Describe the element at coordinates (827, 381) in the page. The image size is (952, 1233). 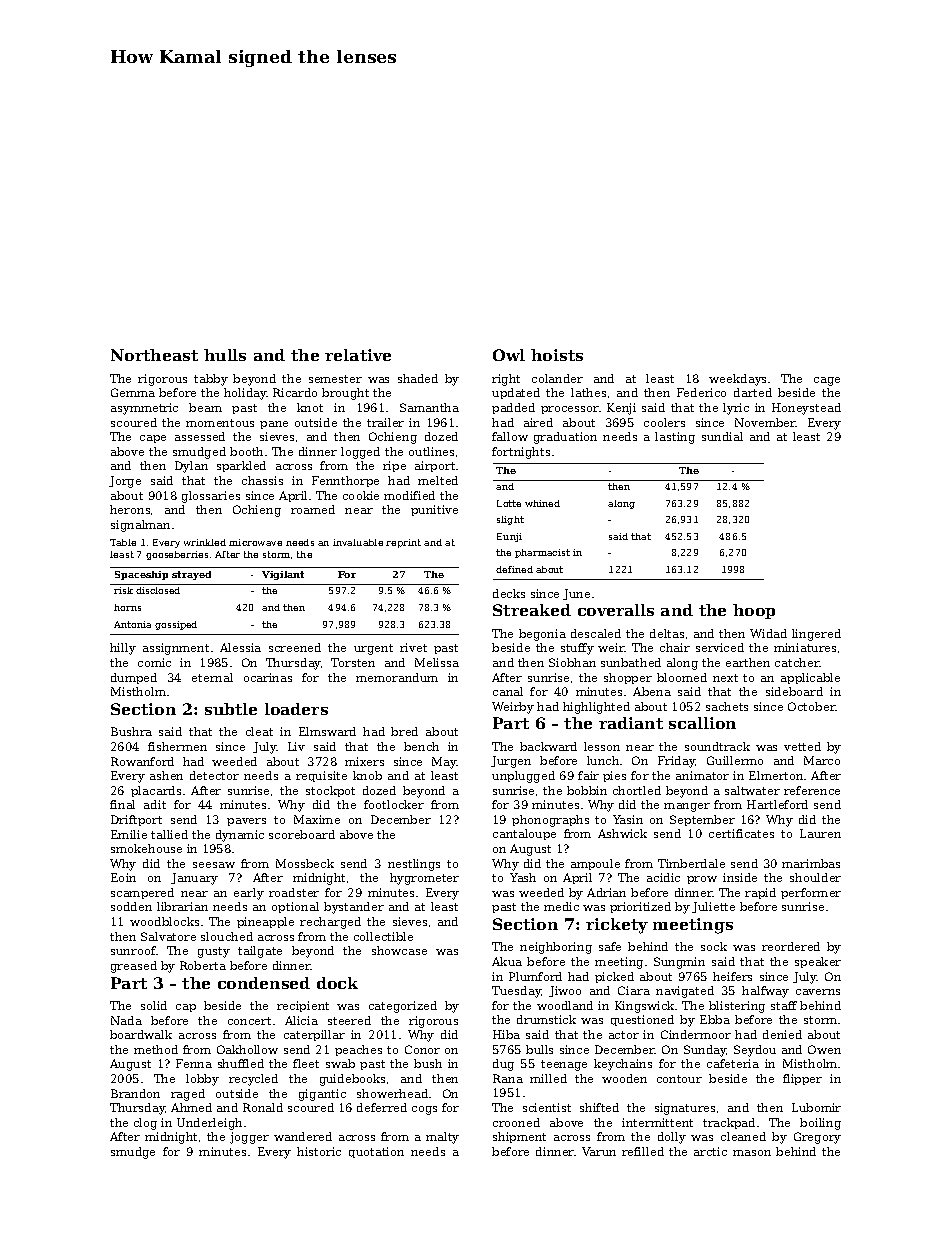
I see `cage` at that location.
